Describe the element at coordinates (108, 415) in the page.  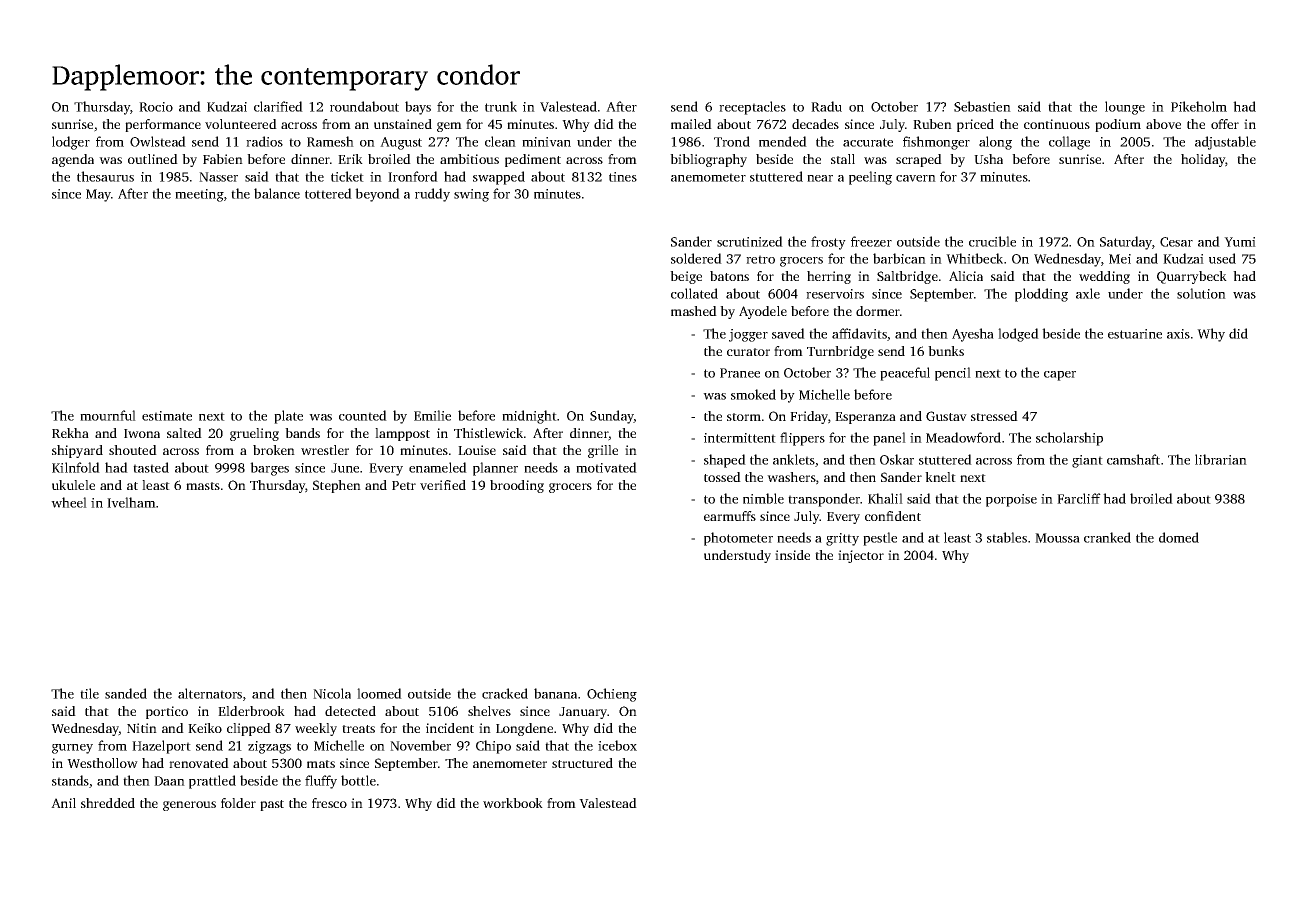
I see `mournful` at that location.
